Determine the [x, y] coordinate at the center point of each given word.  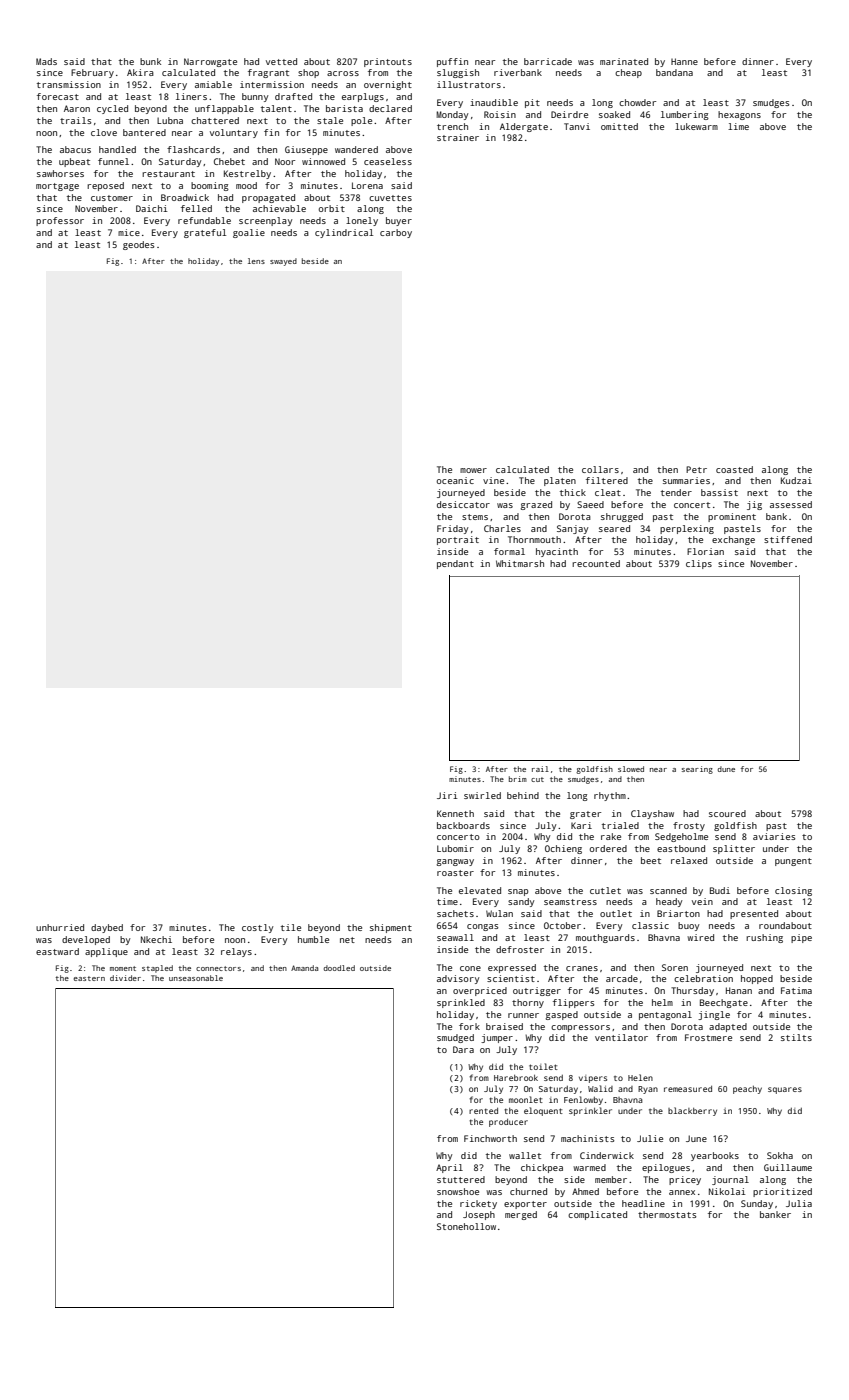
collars [600, 469]
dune [726, 769]
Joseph [479, 1215]
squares [785, 1090]
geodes [138, 245]
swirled [482, 795]
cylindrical [344, 233]
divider [125, 978]
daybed [107, 928]
